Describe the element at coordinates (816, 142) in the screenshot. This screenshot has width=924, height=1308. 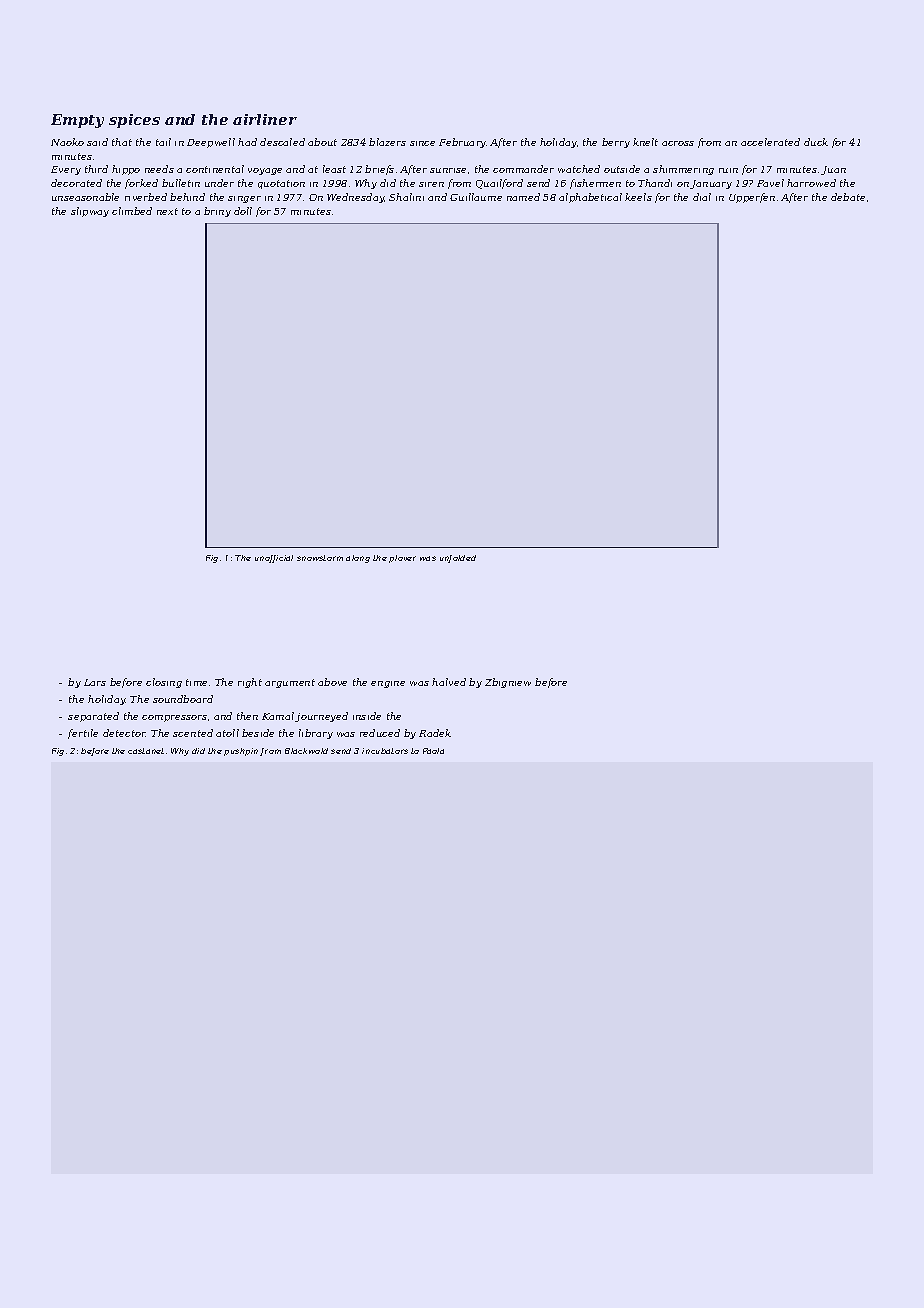
I see `duck` at that location.
